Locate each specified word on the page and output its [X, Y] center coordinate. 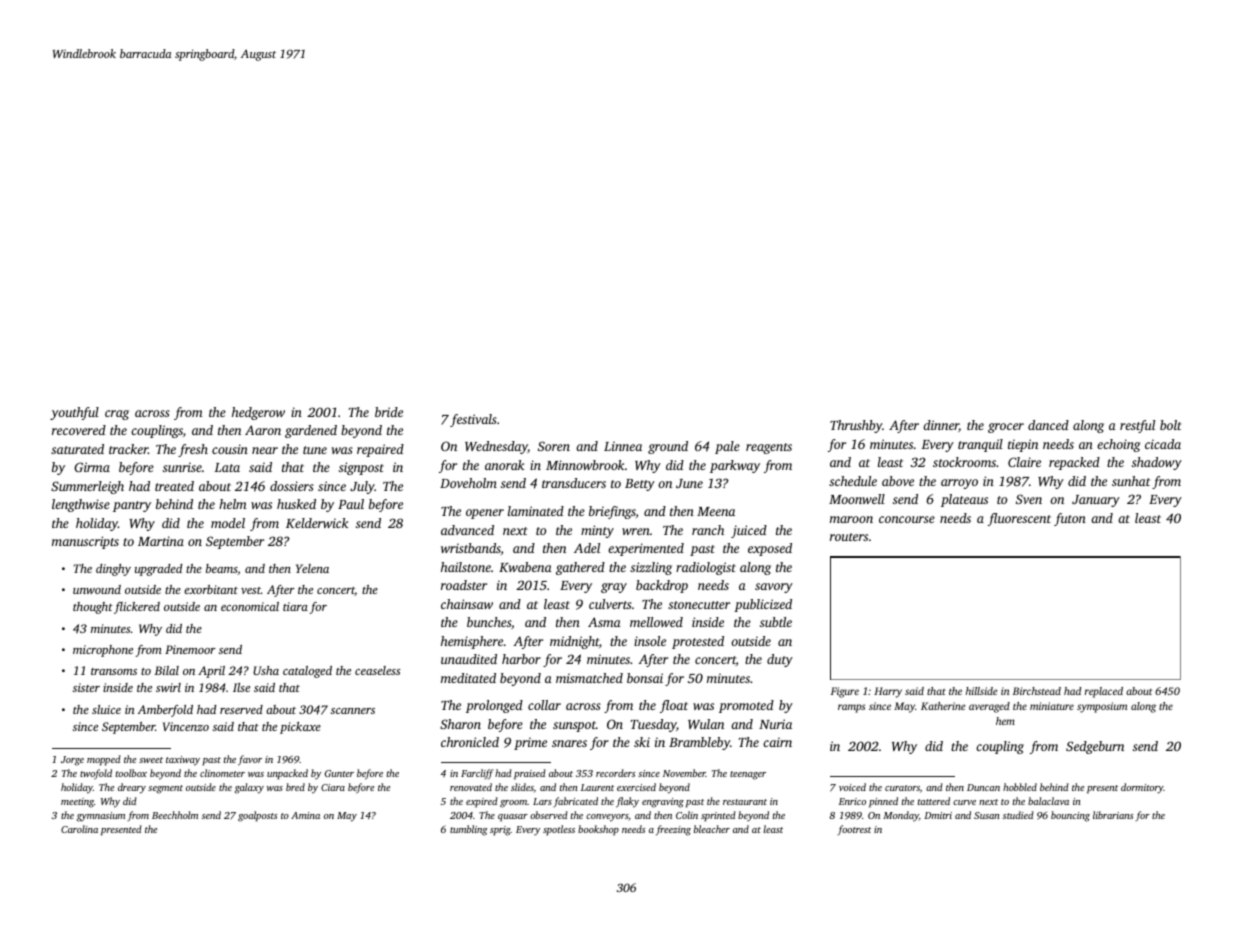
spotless [559, 830]
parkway [735, 466]
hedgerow [258, 413]
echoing [1118, 445]
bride [389, 412]
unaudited [469, 659]
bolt [1171, 425]
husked [296, 504]
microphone [103, 651]
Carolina [79, 829]
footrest [854, 830]
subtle [776, 622]
